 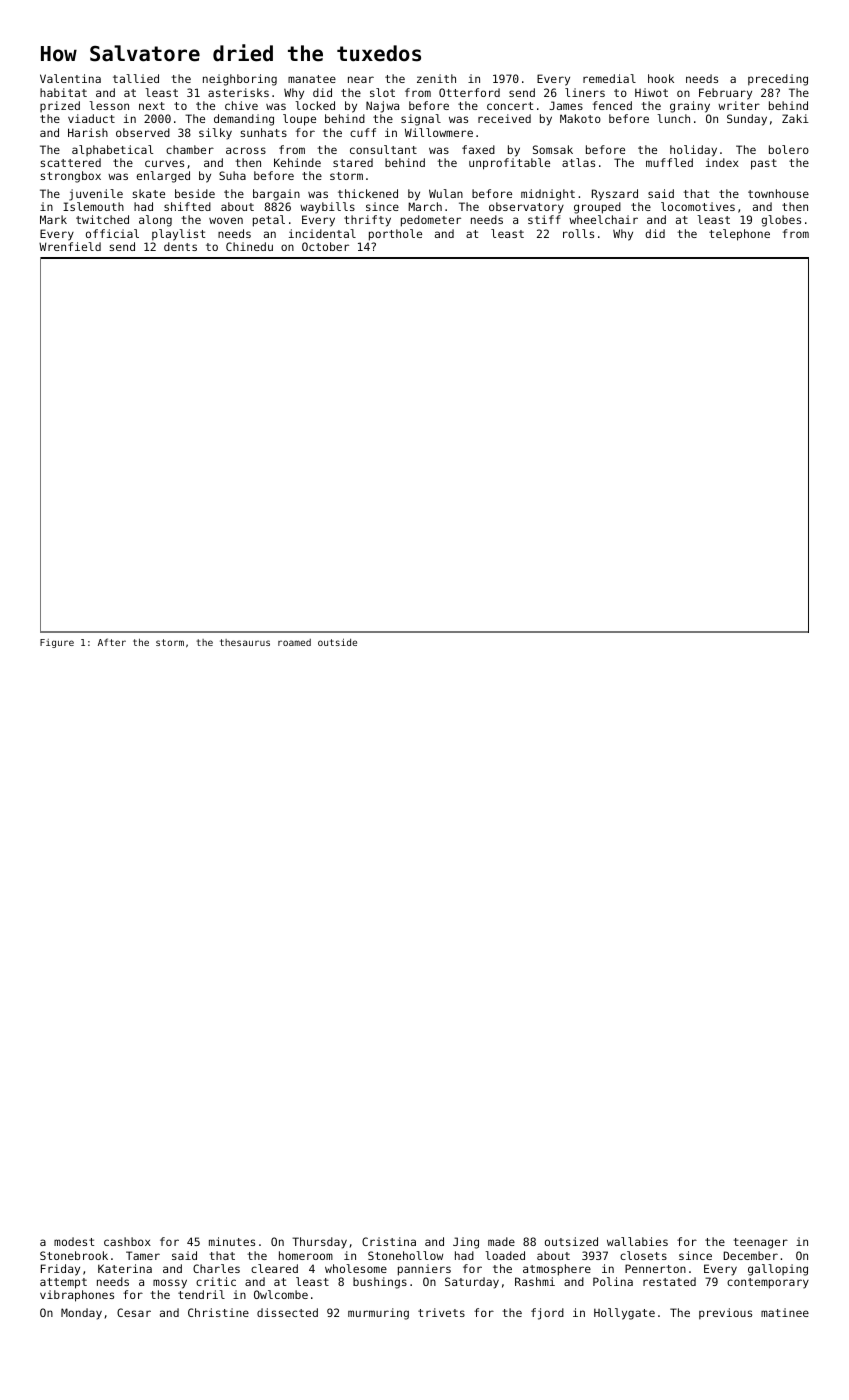 I want to click on restated, so click(x=669, y=1281).
